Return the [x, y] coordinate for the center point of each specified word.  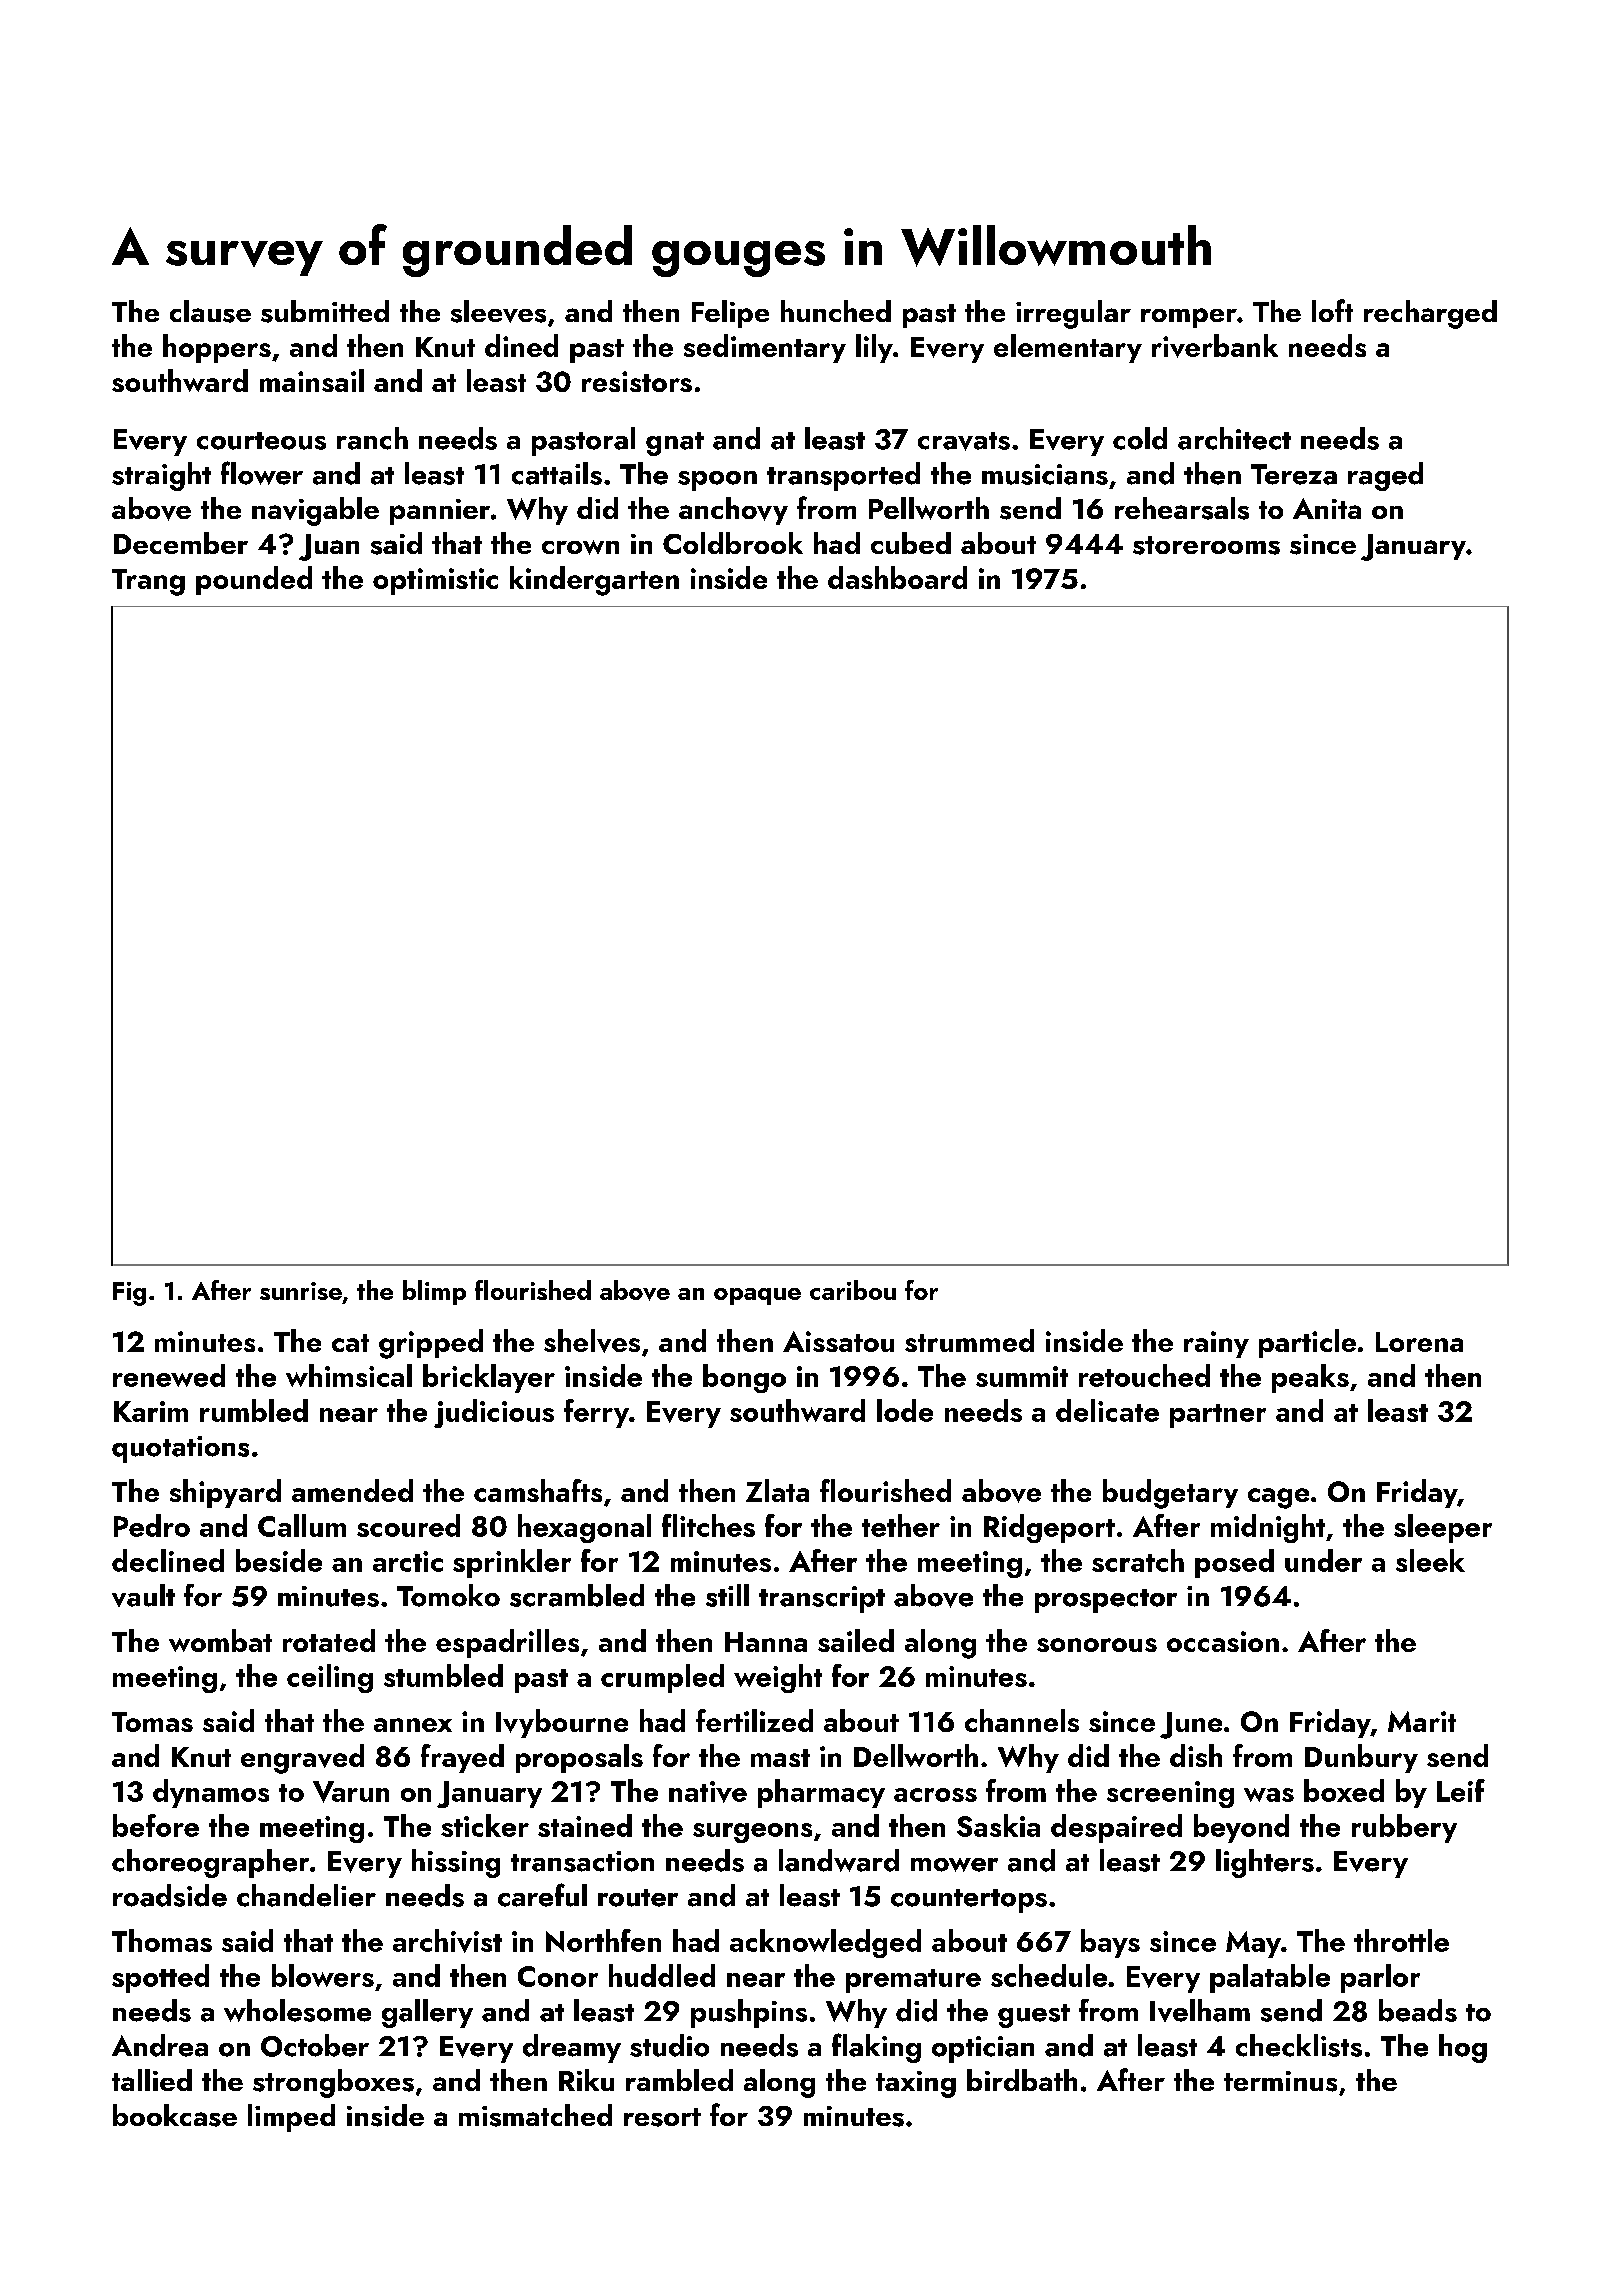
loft [1332, 310]
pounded [254, 580]
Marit [1422, 1721]
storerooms [1206, 545]
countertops [969, 1901]
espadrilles [507, 1643]
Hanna [766, 1642]
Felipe [730, 314]
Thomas [162, 1940]
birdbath [1022, 2080]
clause [210, 311]
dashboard [897, 577]
